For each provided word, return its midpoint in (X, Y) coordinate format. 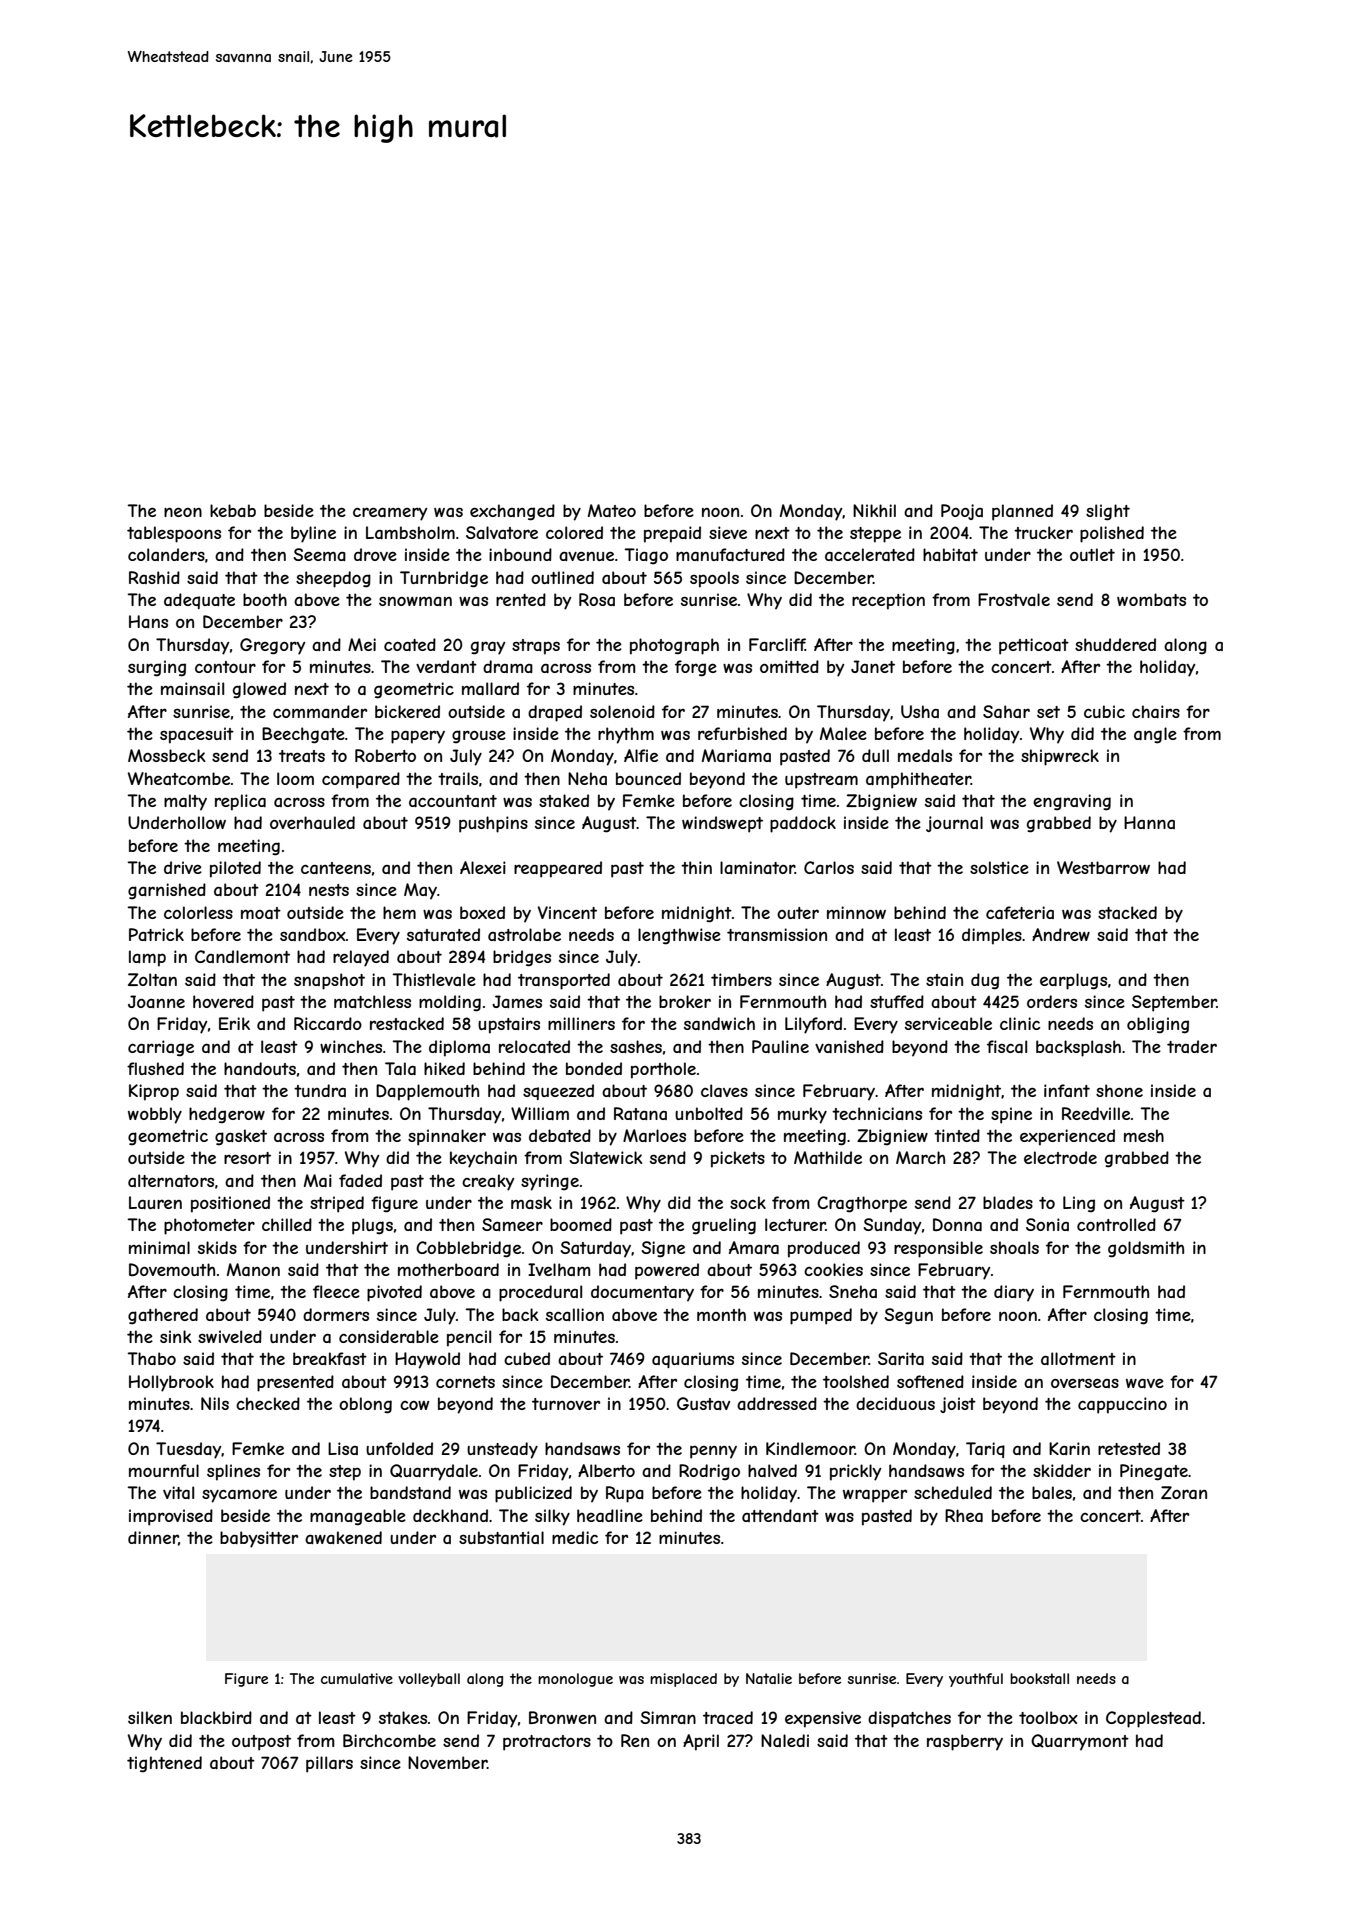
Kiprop (154, 1092)
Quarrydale (434, 1472)
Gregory (272, 646)
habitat (950, 554)
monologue (575, 1680)
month (721, 1314)
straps (536, 647)
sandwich (719, 1023)
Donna (957, 1224)
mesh (1144, 1135)
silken (150, 1717)
